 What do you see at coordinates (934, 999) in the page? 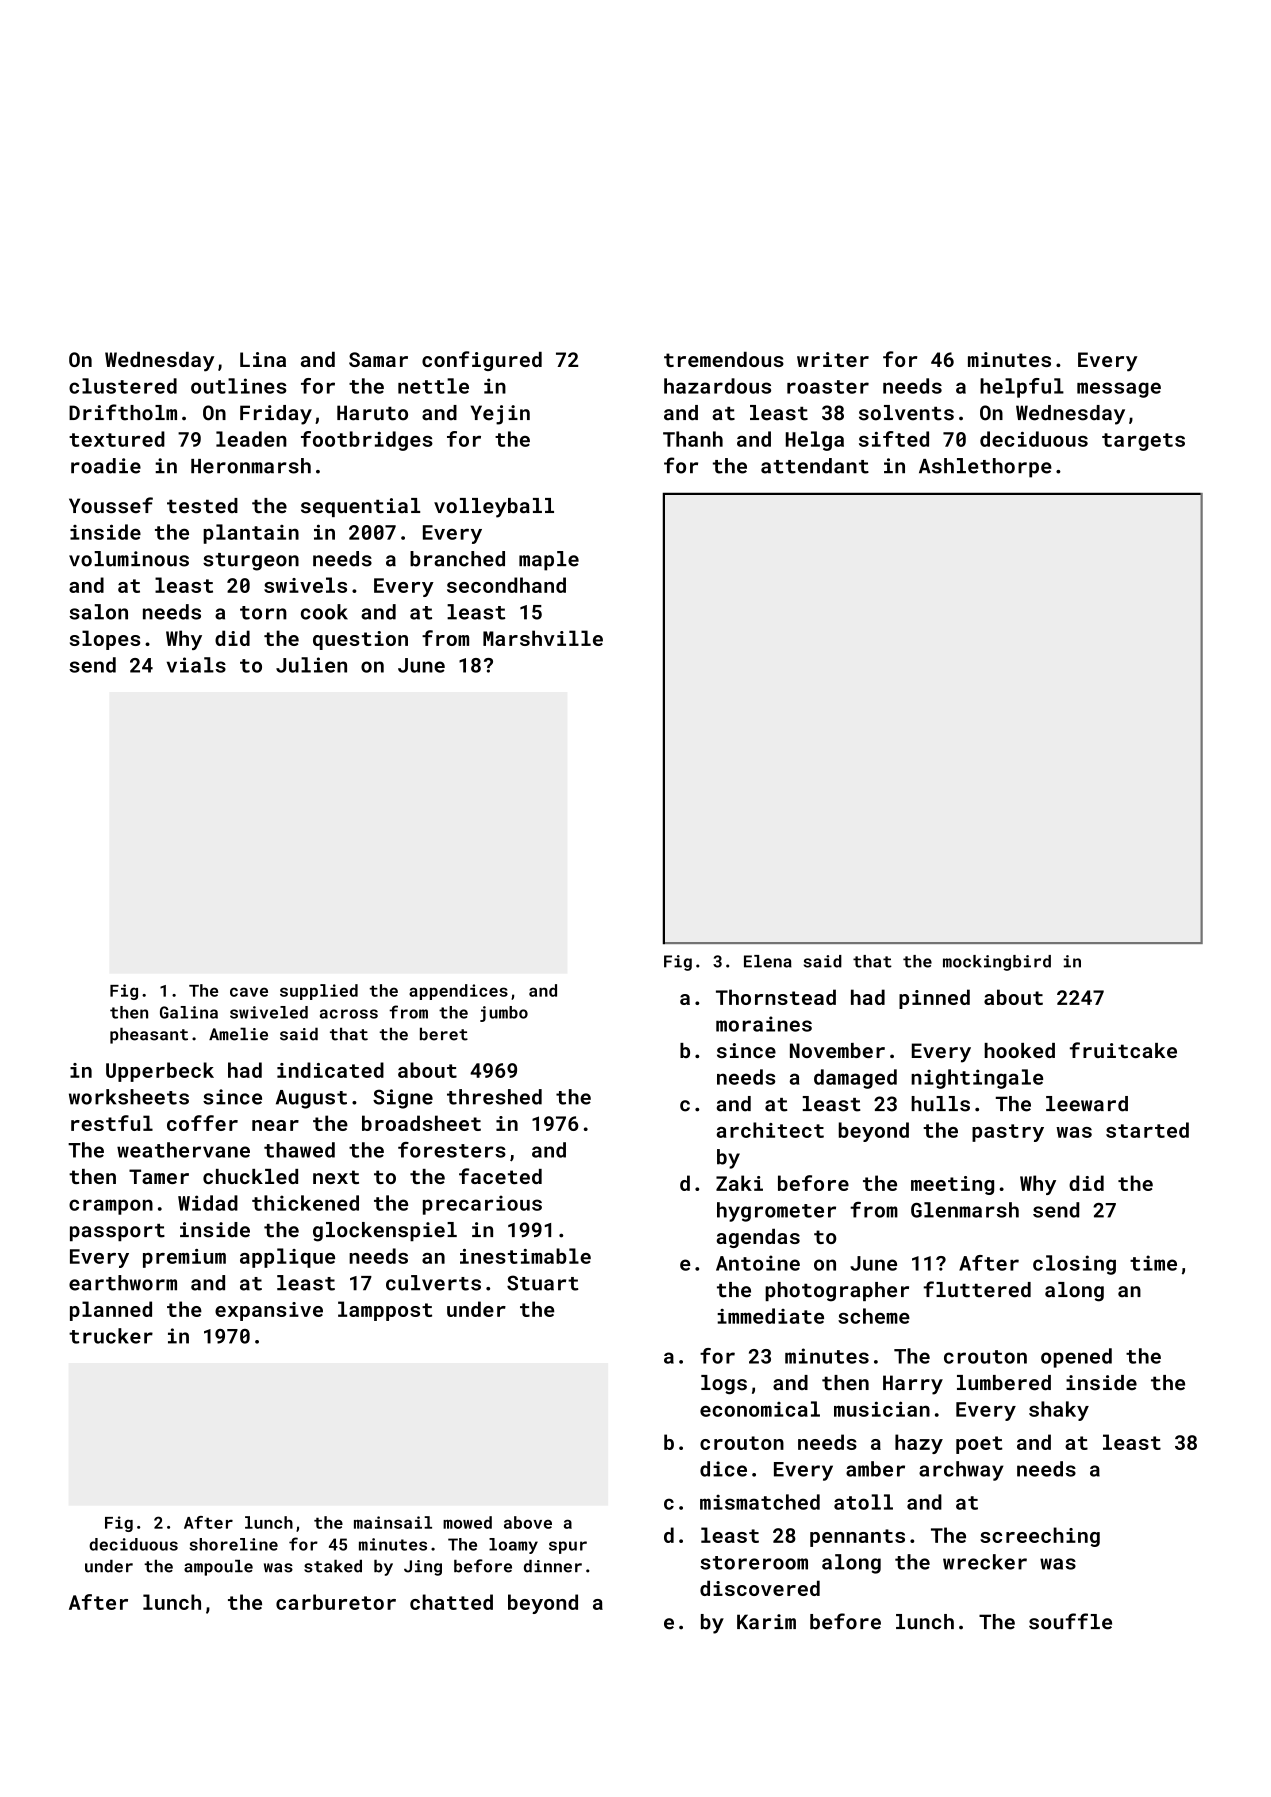
I see `pinned` at bounding box center [934, 999].
